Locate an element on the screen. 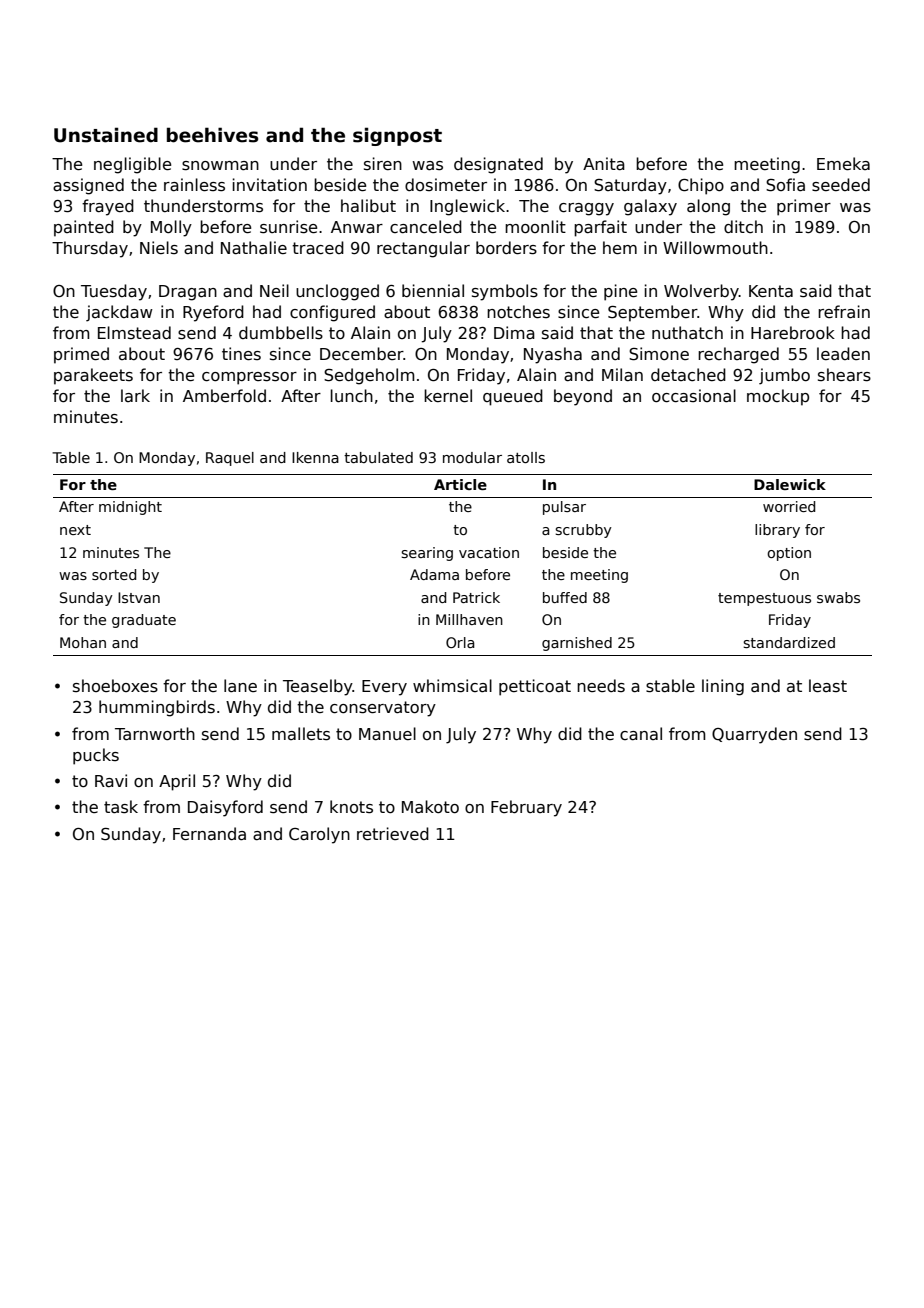 The height and width of the screenshot is (1308, 924). Unstained is located at coordinates (106, 135).
